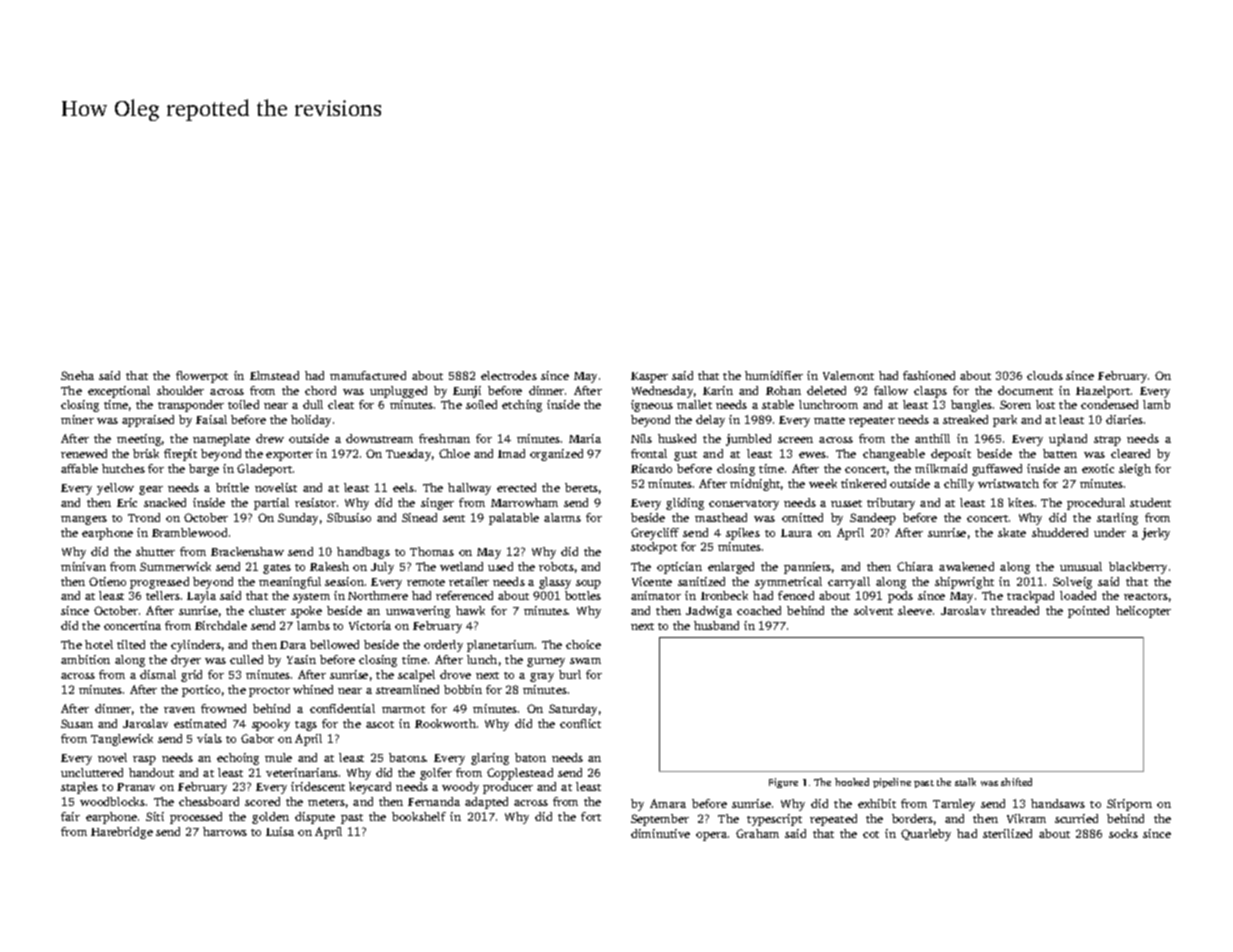 The image size is (1233, 952). I want to click on fair, so click(70, 816).
